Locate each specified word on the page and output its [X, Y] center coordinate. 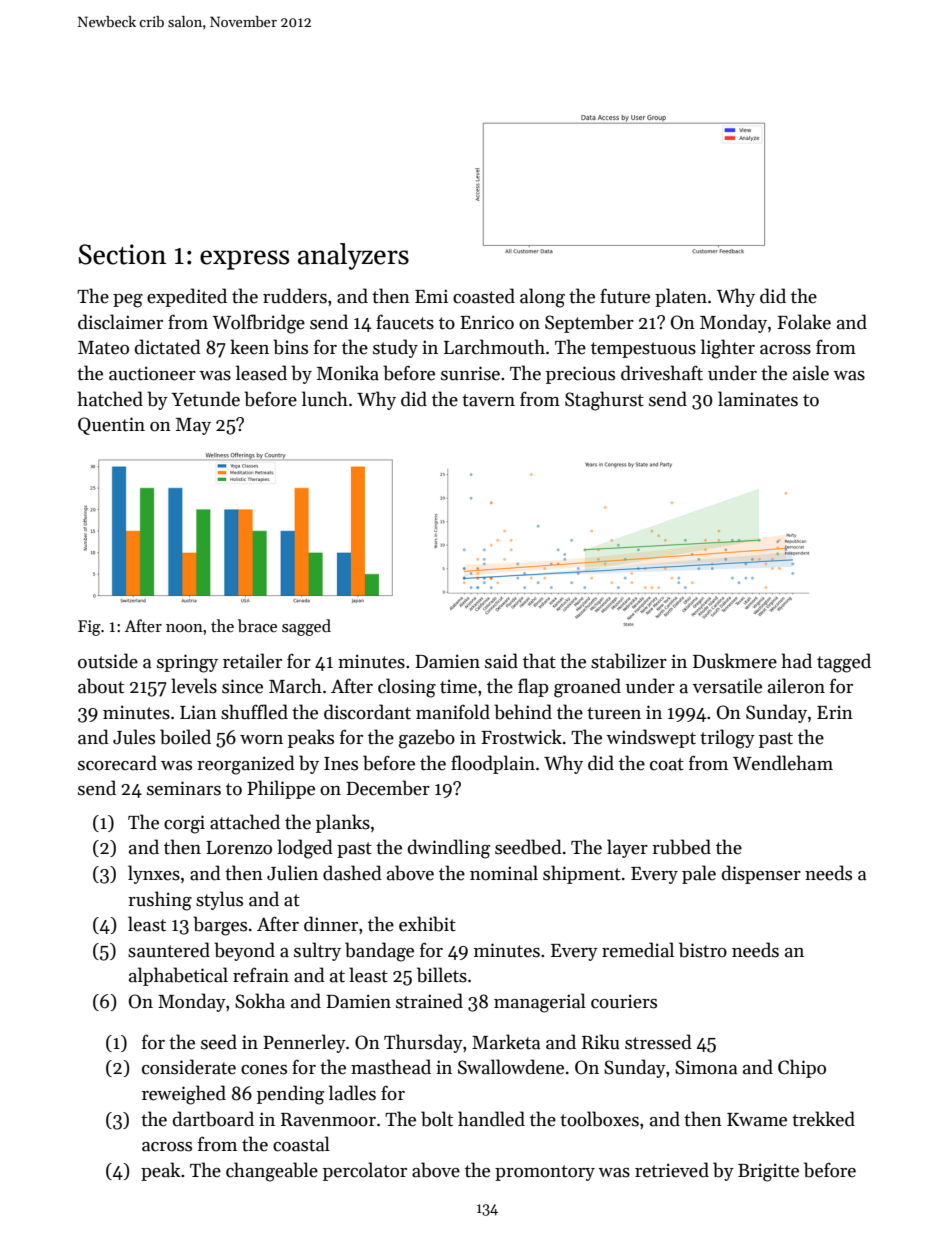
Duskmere [735, 661]
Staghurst [604, 401]
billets [442, 975]
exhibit [427, 924]
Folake [804, 322]
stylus [219, 900]
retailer [252, 661]
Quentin [111, 426]
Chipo [802, 1068]
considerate [189, 1067]
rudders [295, 296]
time [458, 686]
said [501, 661]
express [244, 260]
